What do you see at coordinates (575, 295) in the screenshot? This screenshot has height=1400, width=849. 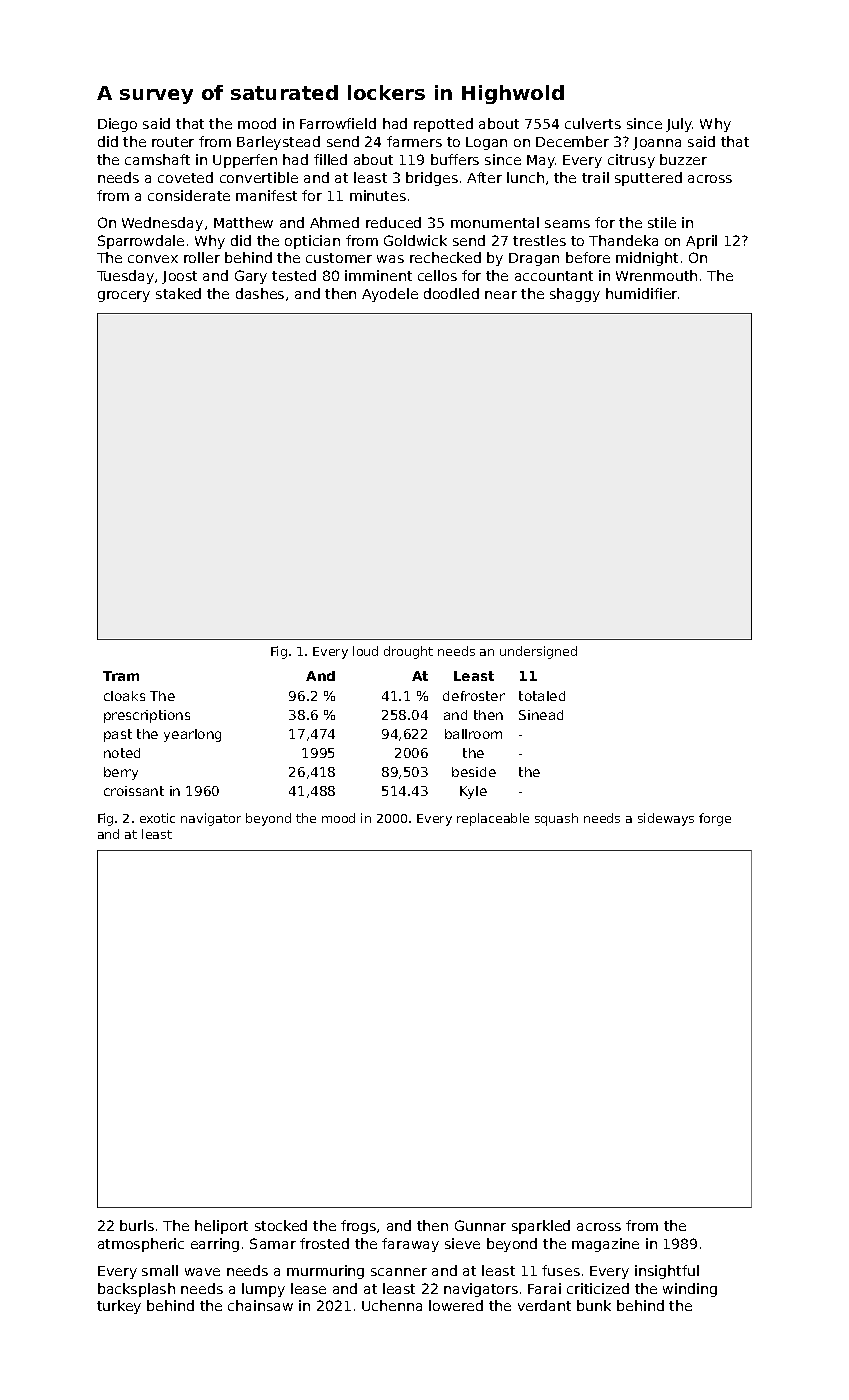 I see `shaggy` at bounding box center [575, 295].
